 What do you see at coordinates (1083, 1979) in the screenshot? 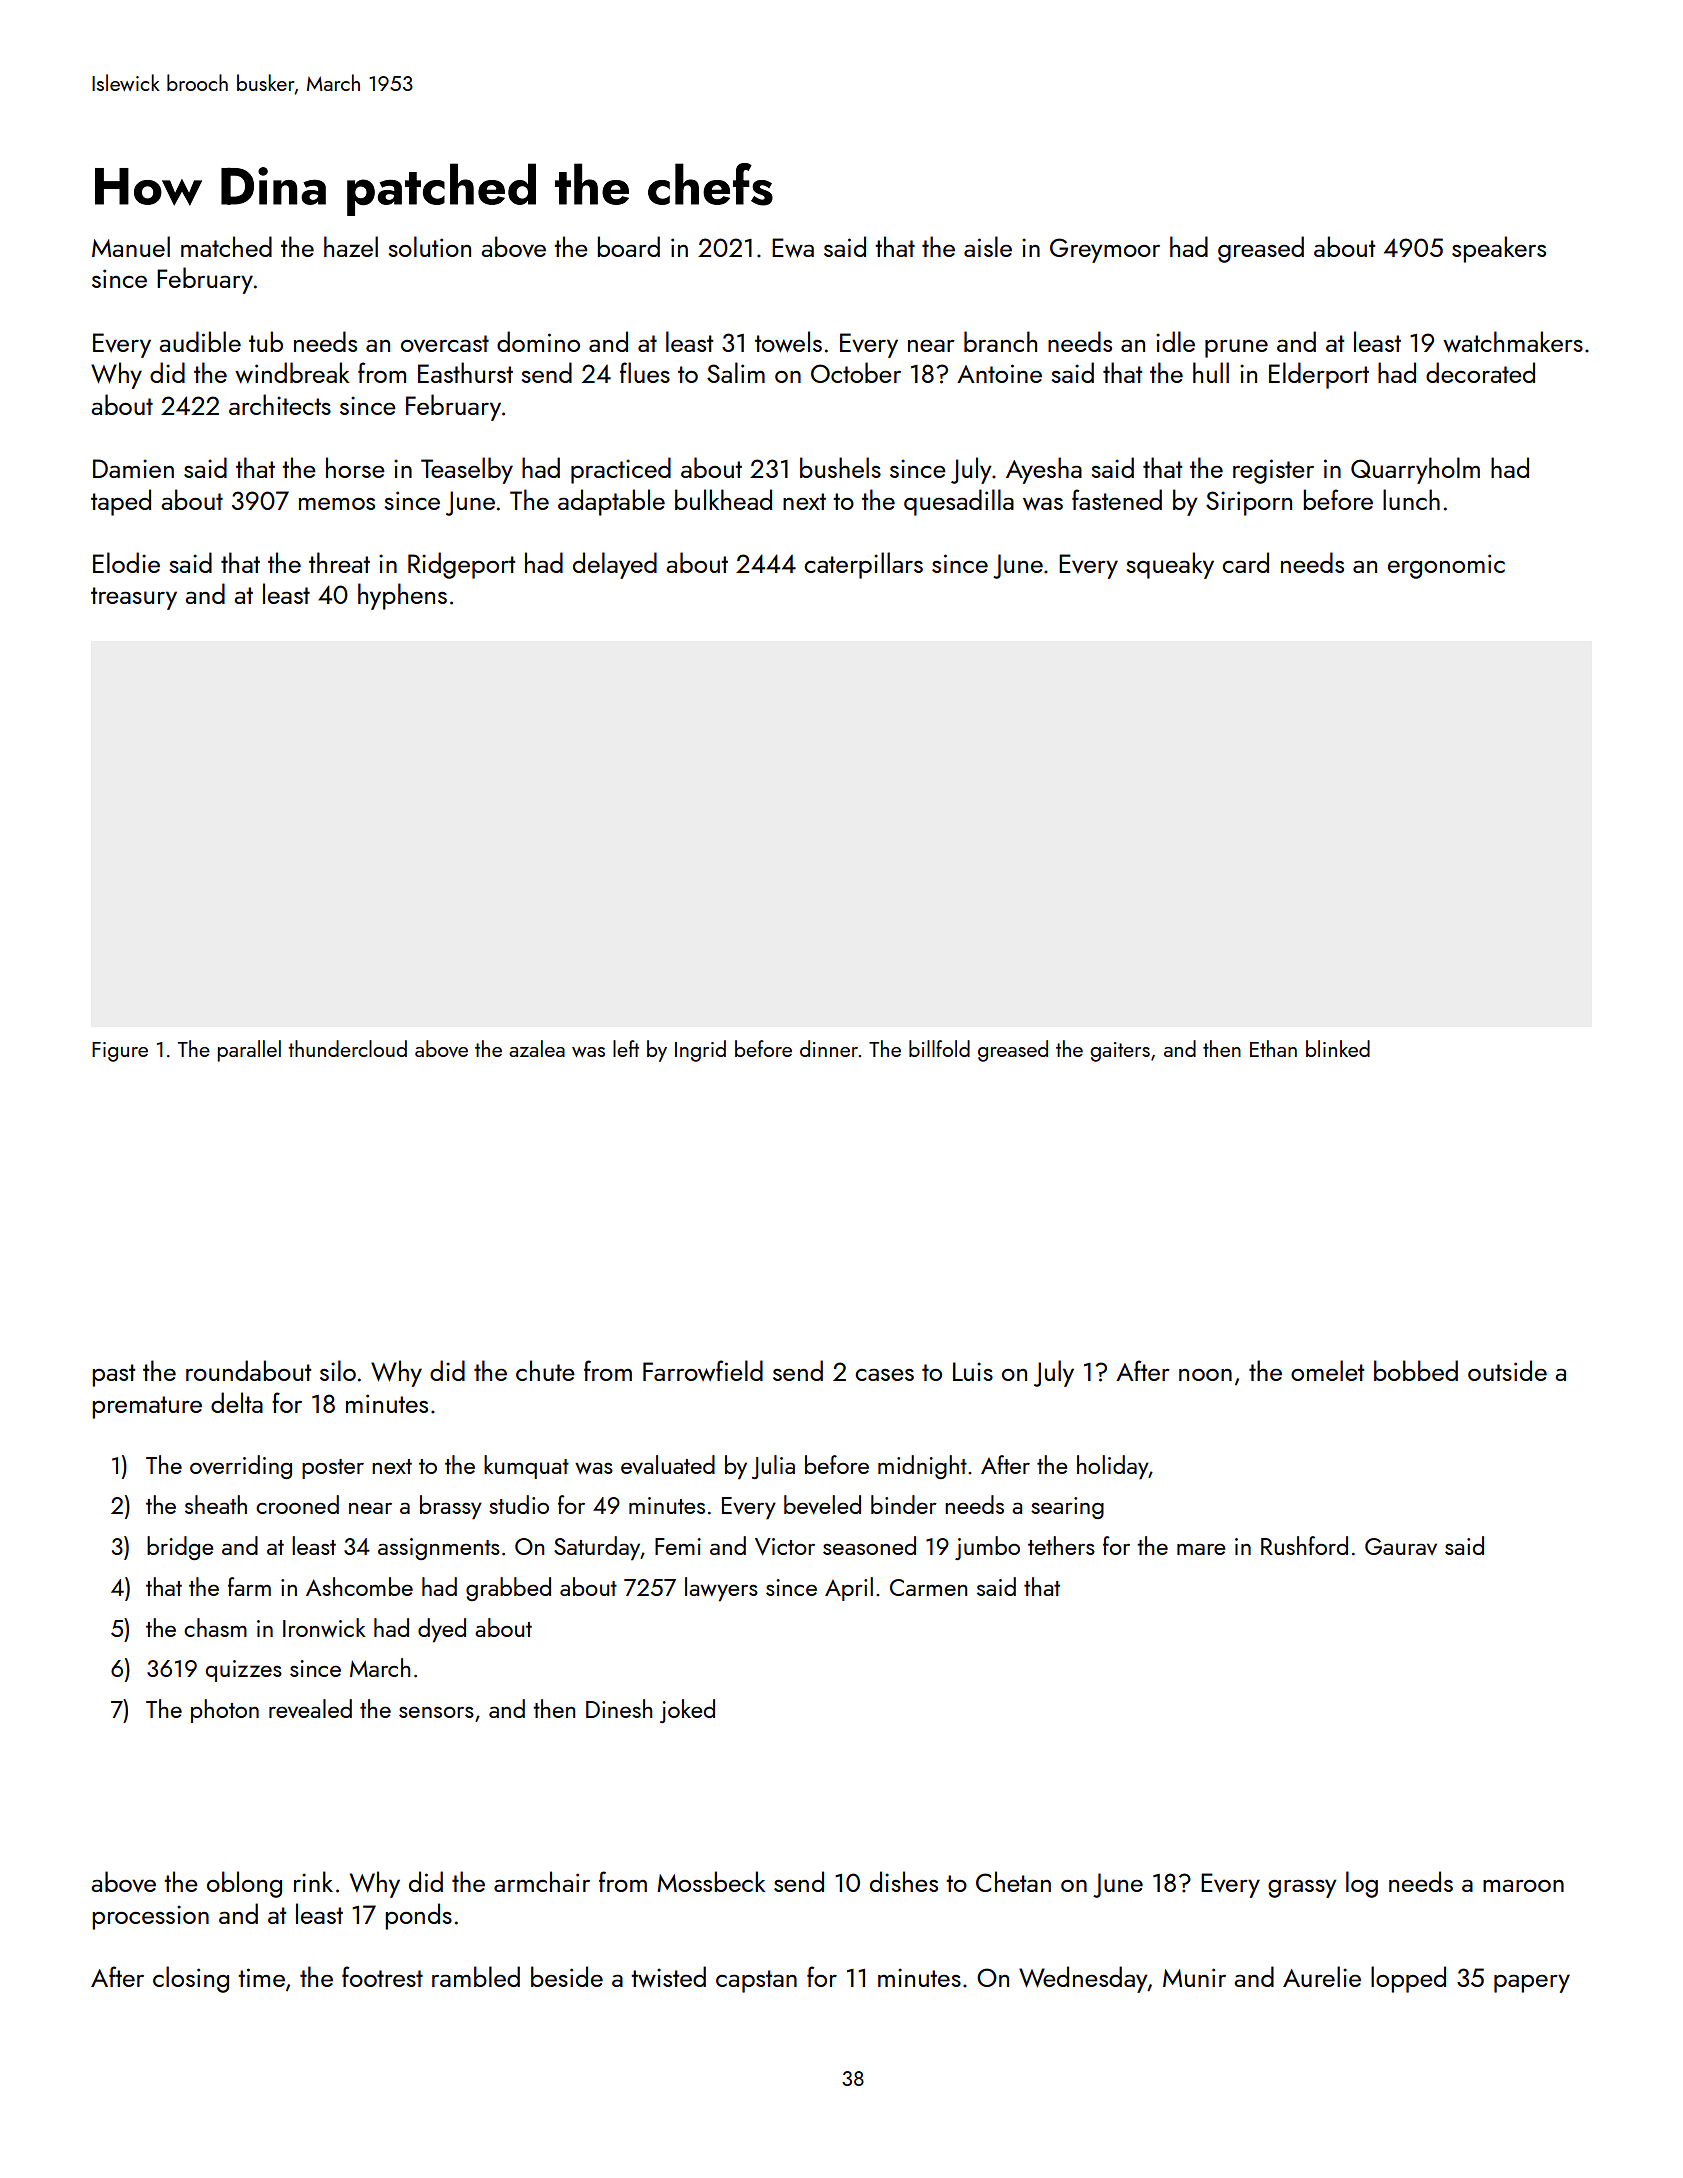
I see `Wednesday` at bounding box center [1083, 1979].
